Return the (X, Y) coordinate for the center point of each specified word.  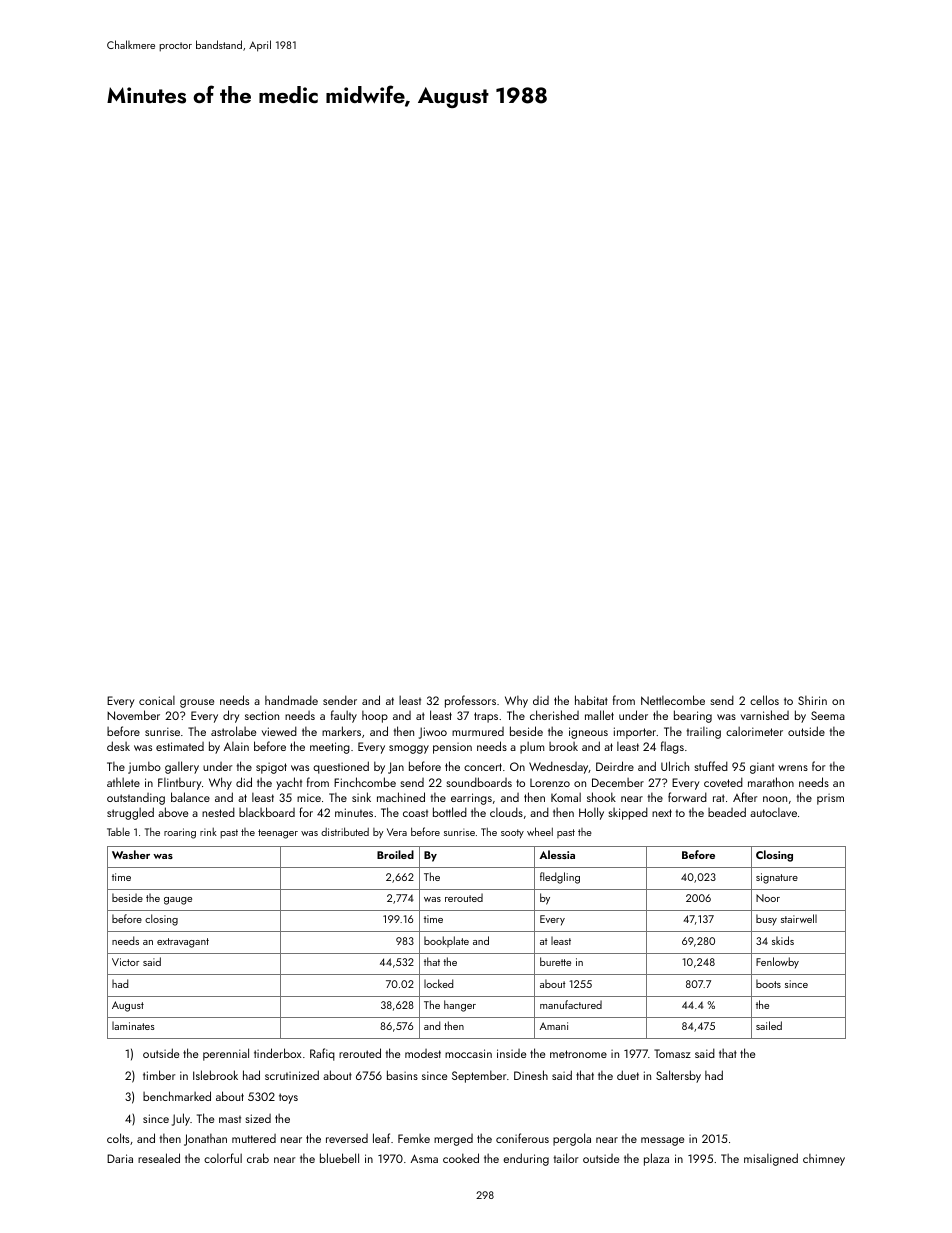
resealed (159, 1158)
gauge (178, 901)
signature (777, 878)
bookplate (446, 941)
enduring (526, 1159)
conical (157, 700)
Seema (828, 715)
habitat (591, 700)
